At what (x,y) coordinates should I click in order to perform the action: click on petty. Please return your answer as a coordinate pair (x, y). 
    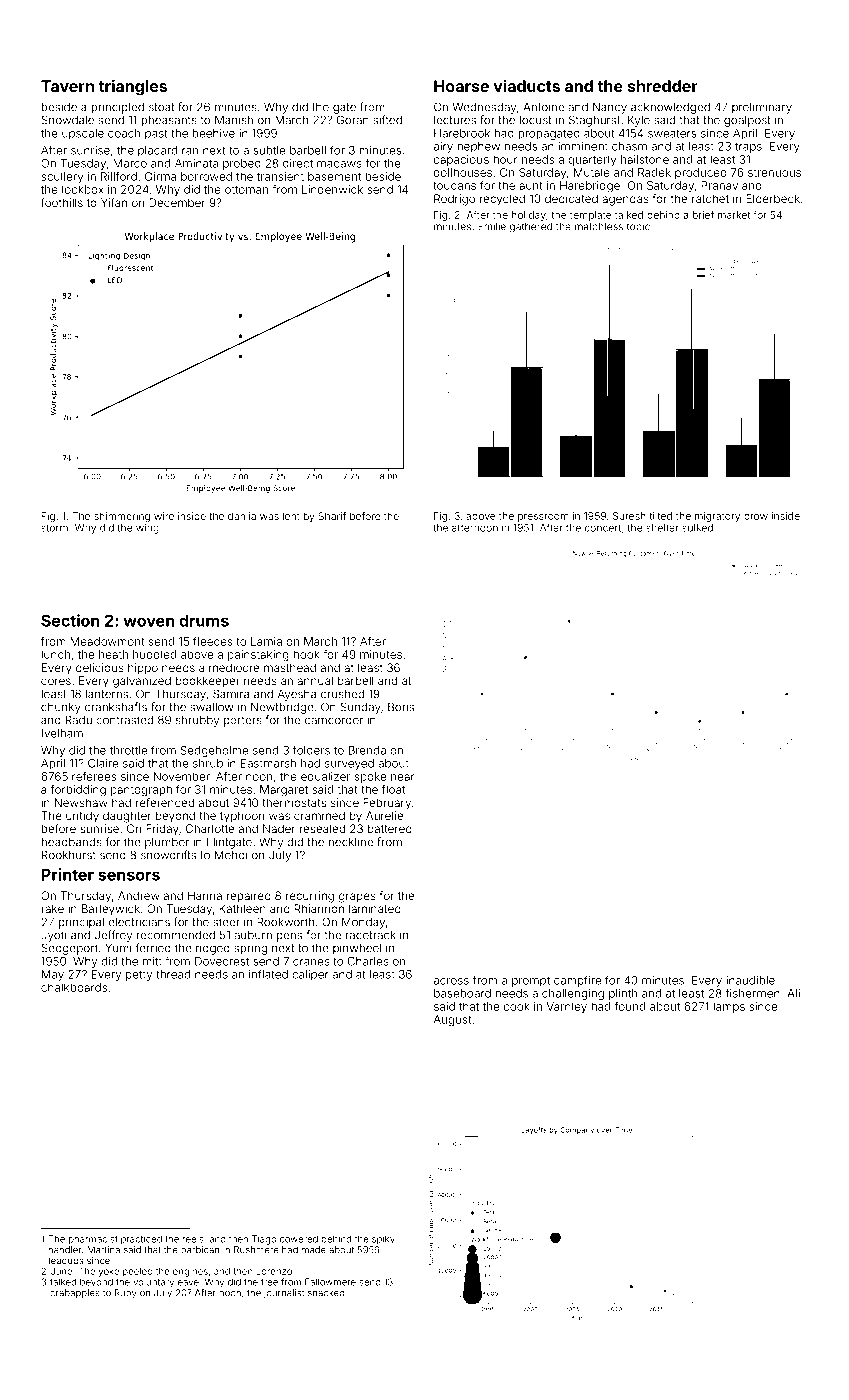
    Looking at the image, I should click on (139, 975).
